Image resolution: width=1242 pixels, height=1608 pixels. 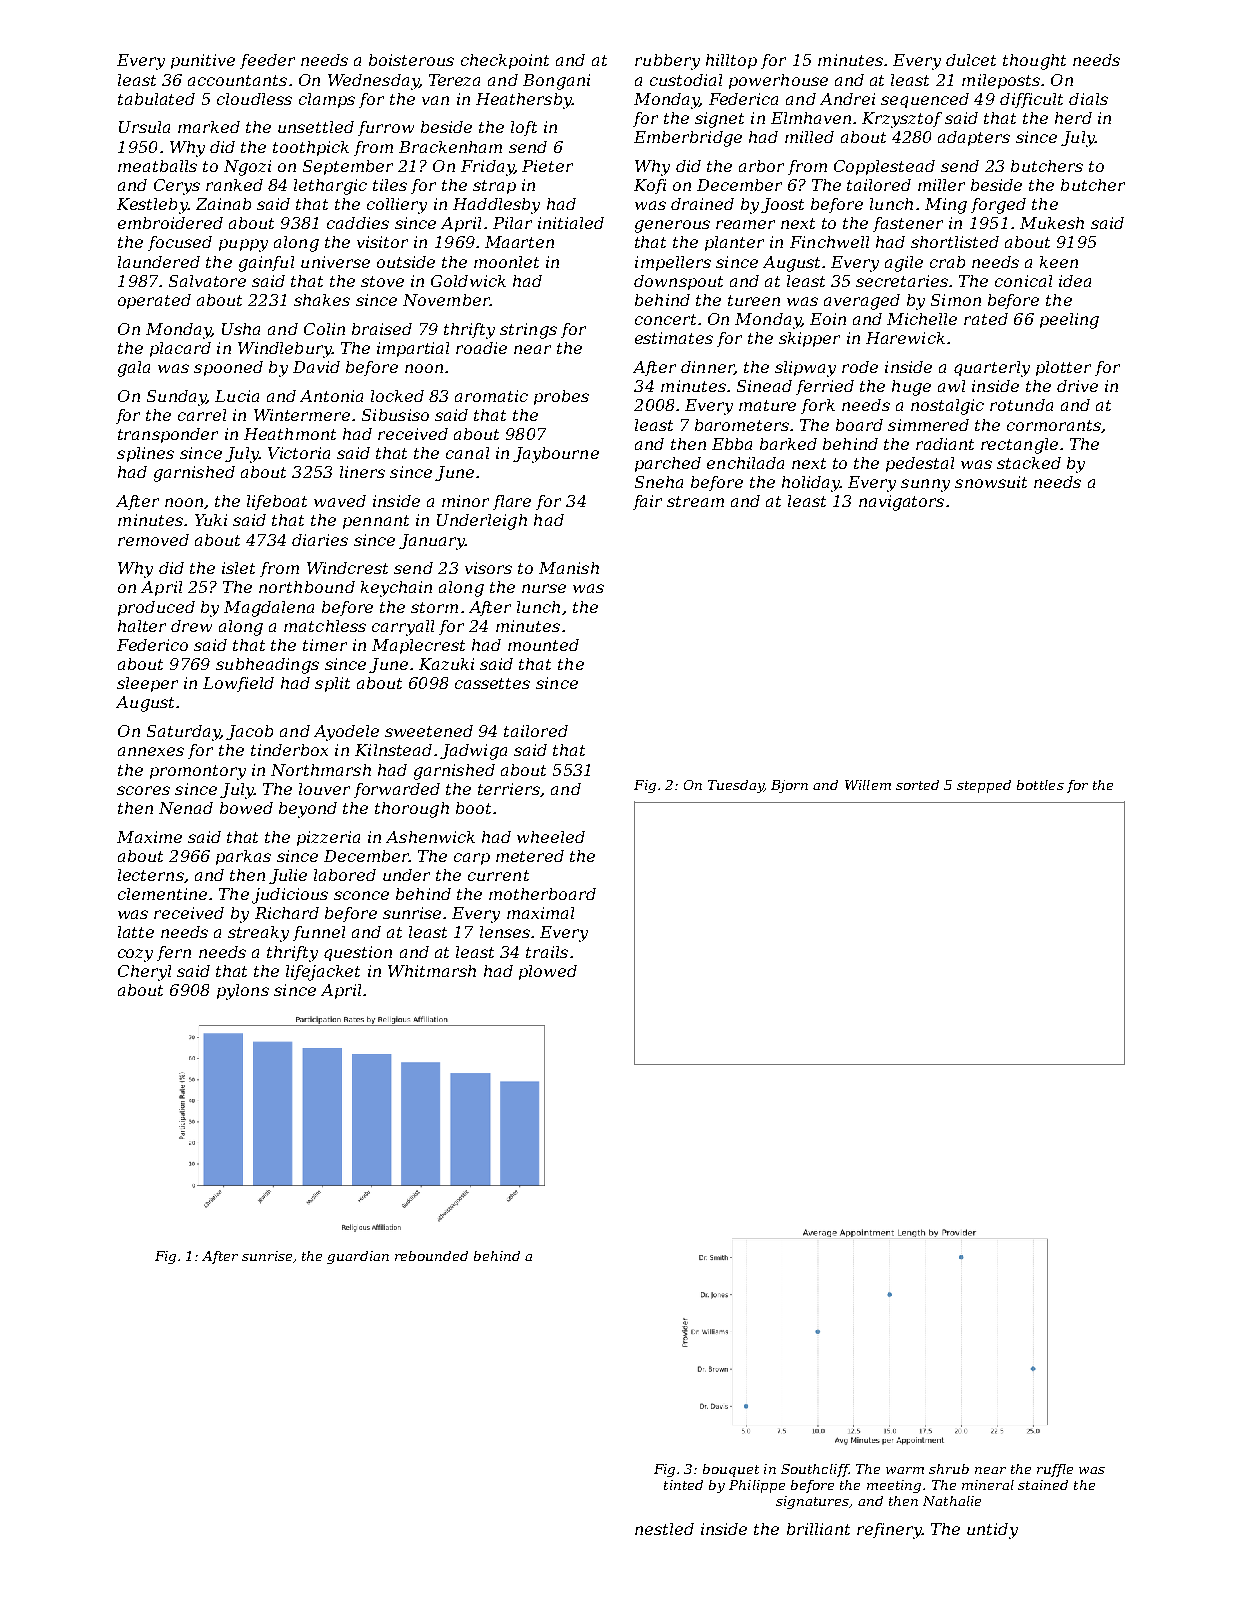 What do you see at coordinates (358, 1257) in the screenshot?
I see `guardian` at bounding box center [358, 1257].
